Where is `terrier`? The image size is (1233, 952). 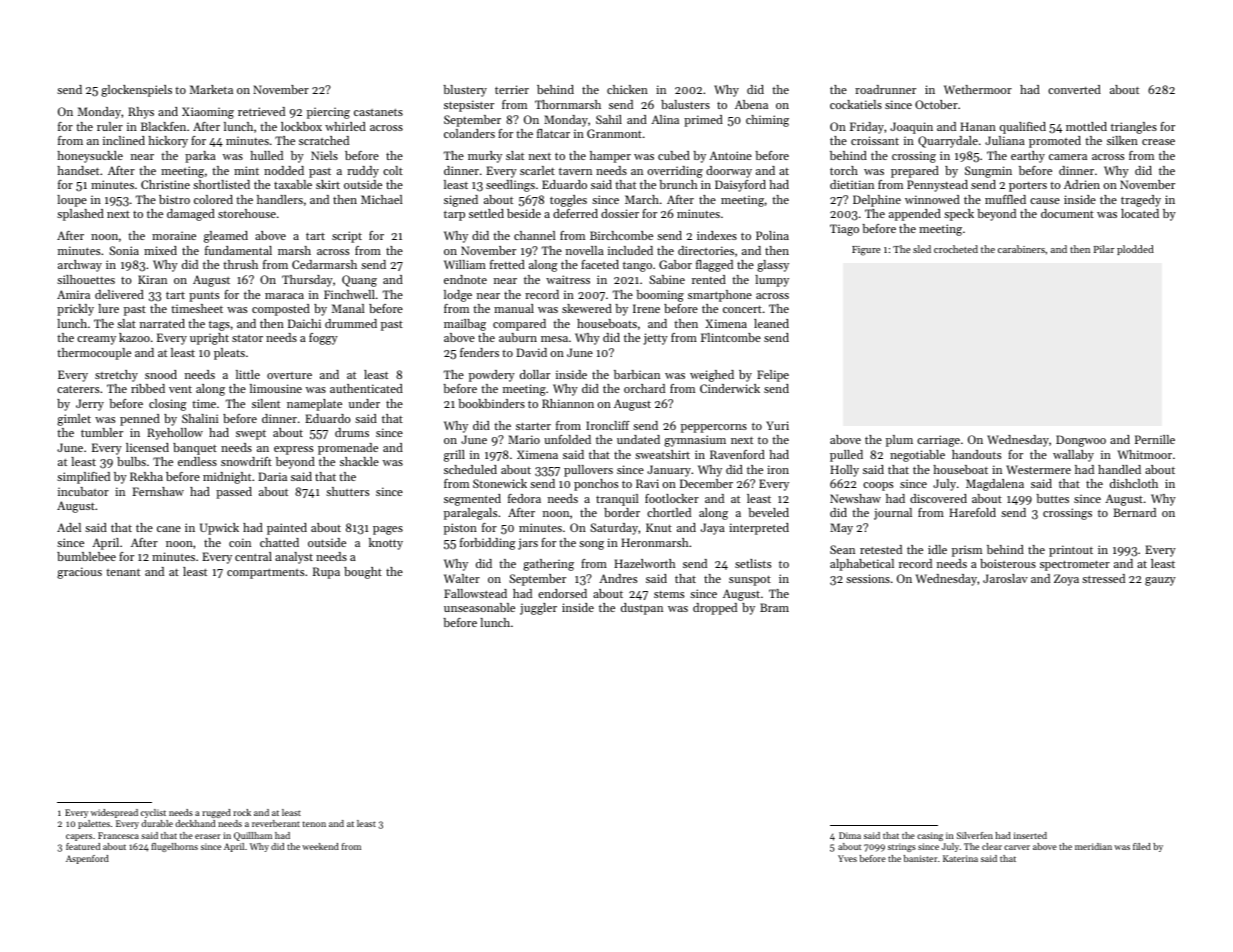 terrier is located at coordinates (512, 89).
